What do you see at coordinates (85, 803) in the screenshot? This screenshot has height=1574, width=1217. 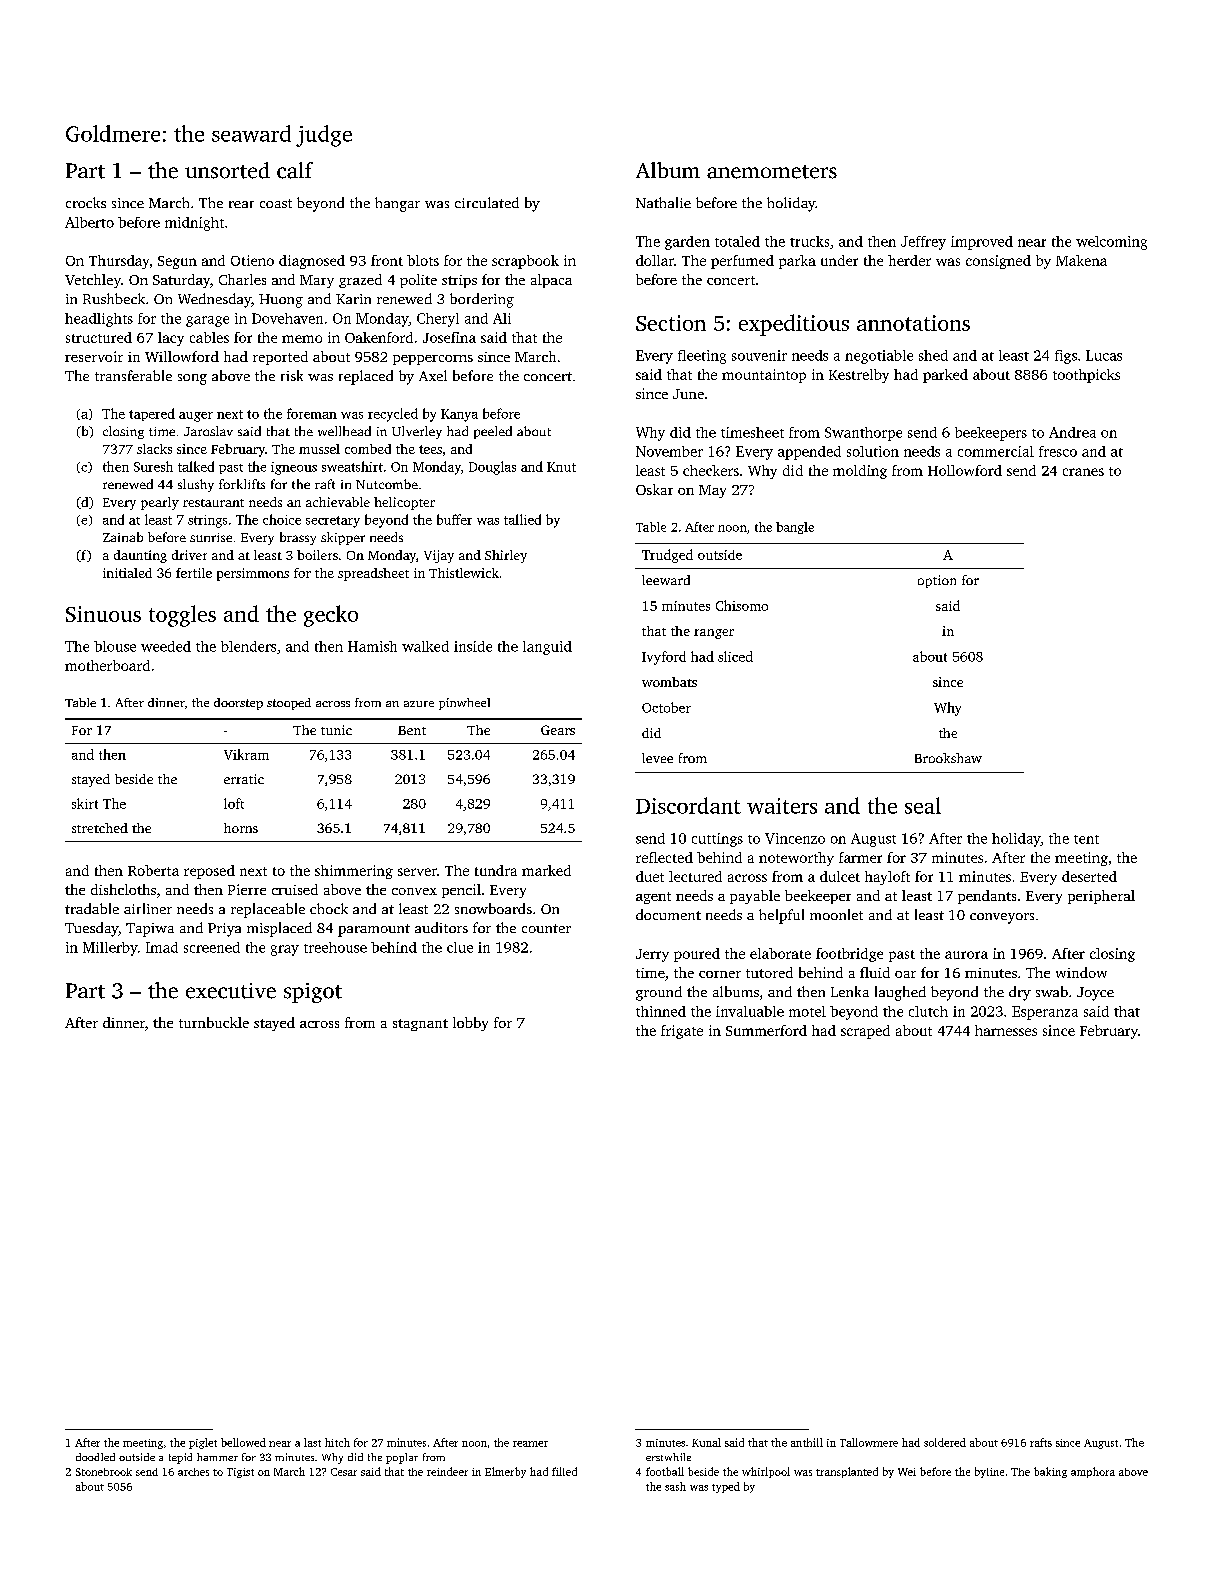 I see `skirt` at bounding box center [85, 803].
